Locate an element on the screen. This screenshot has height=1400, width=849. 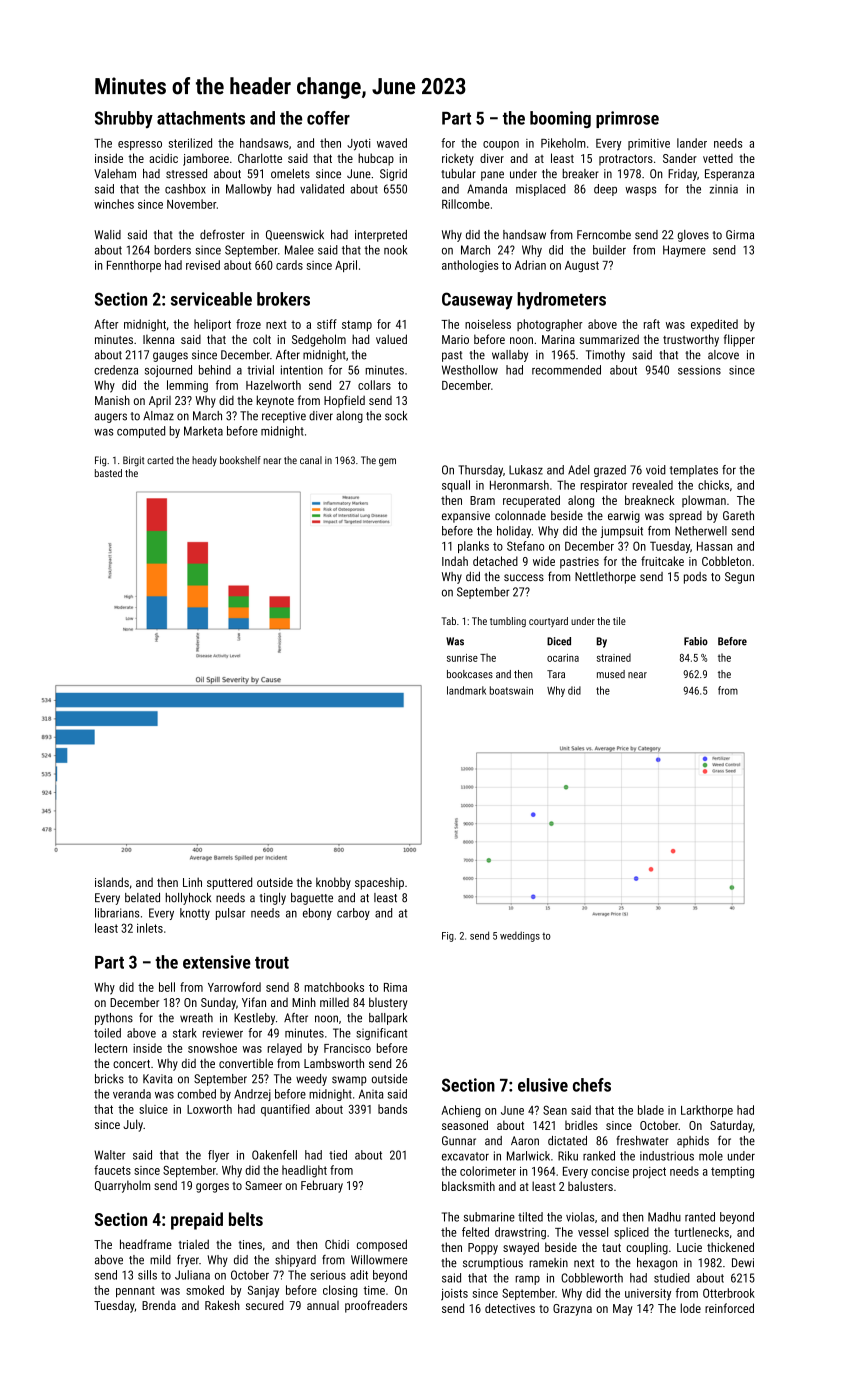
mused is located at coordinates (611, 674).
